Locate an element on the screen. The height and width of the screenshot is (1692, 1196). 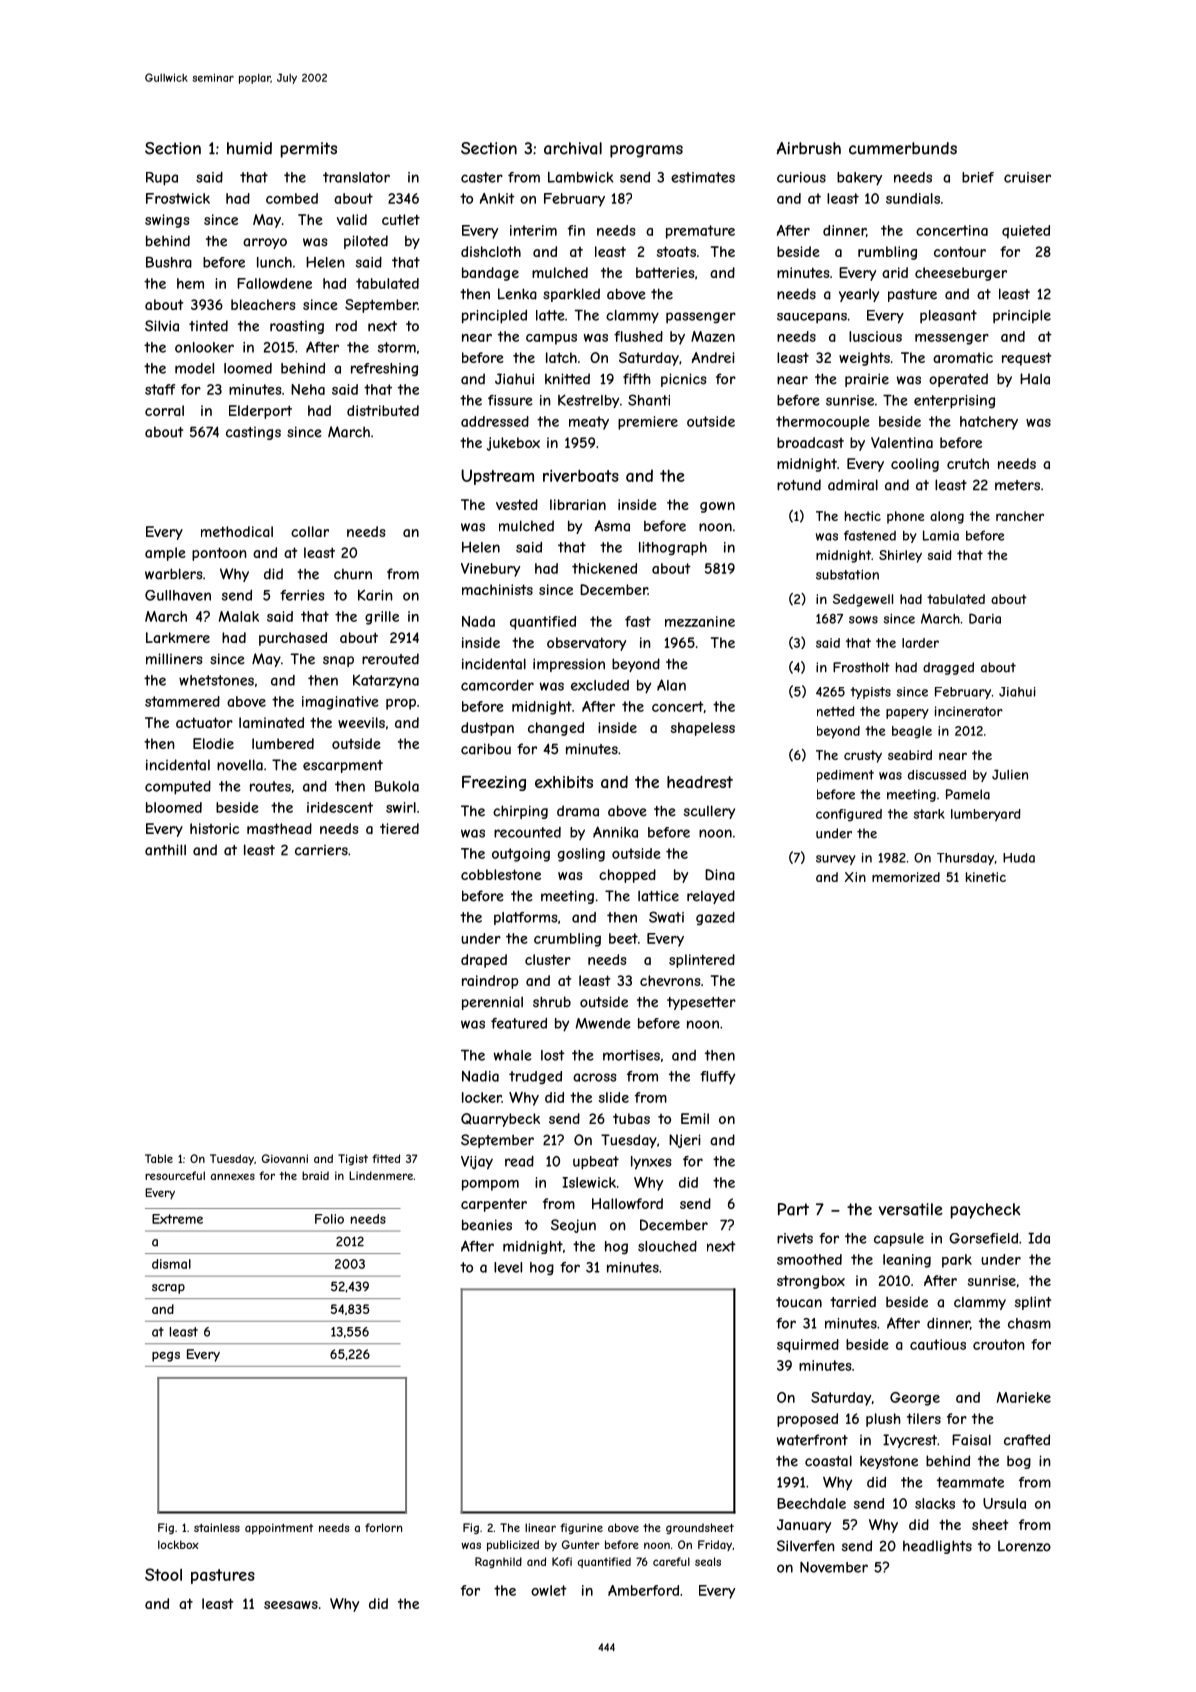
Hallowford is located at coordinates (627, 1203).
